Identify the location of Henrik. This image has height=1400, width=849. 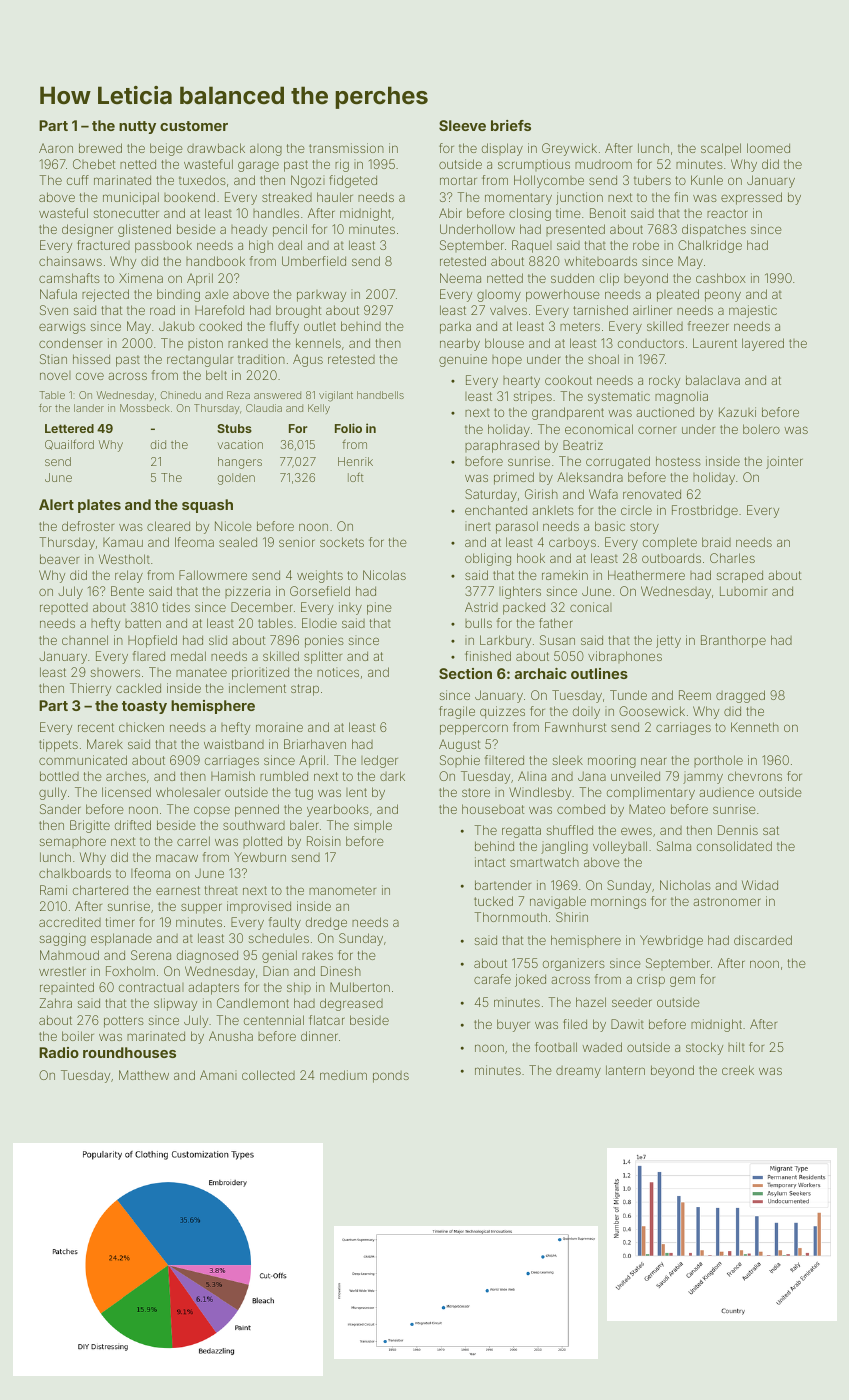
(355, 461).
